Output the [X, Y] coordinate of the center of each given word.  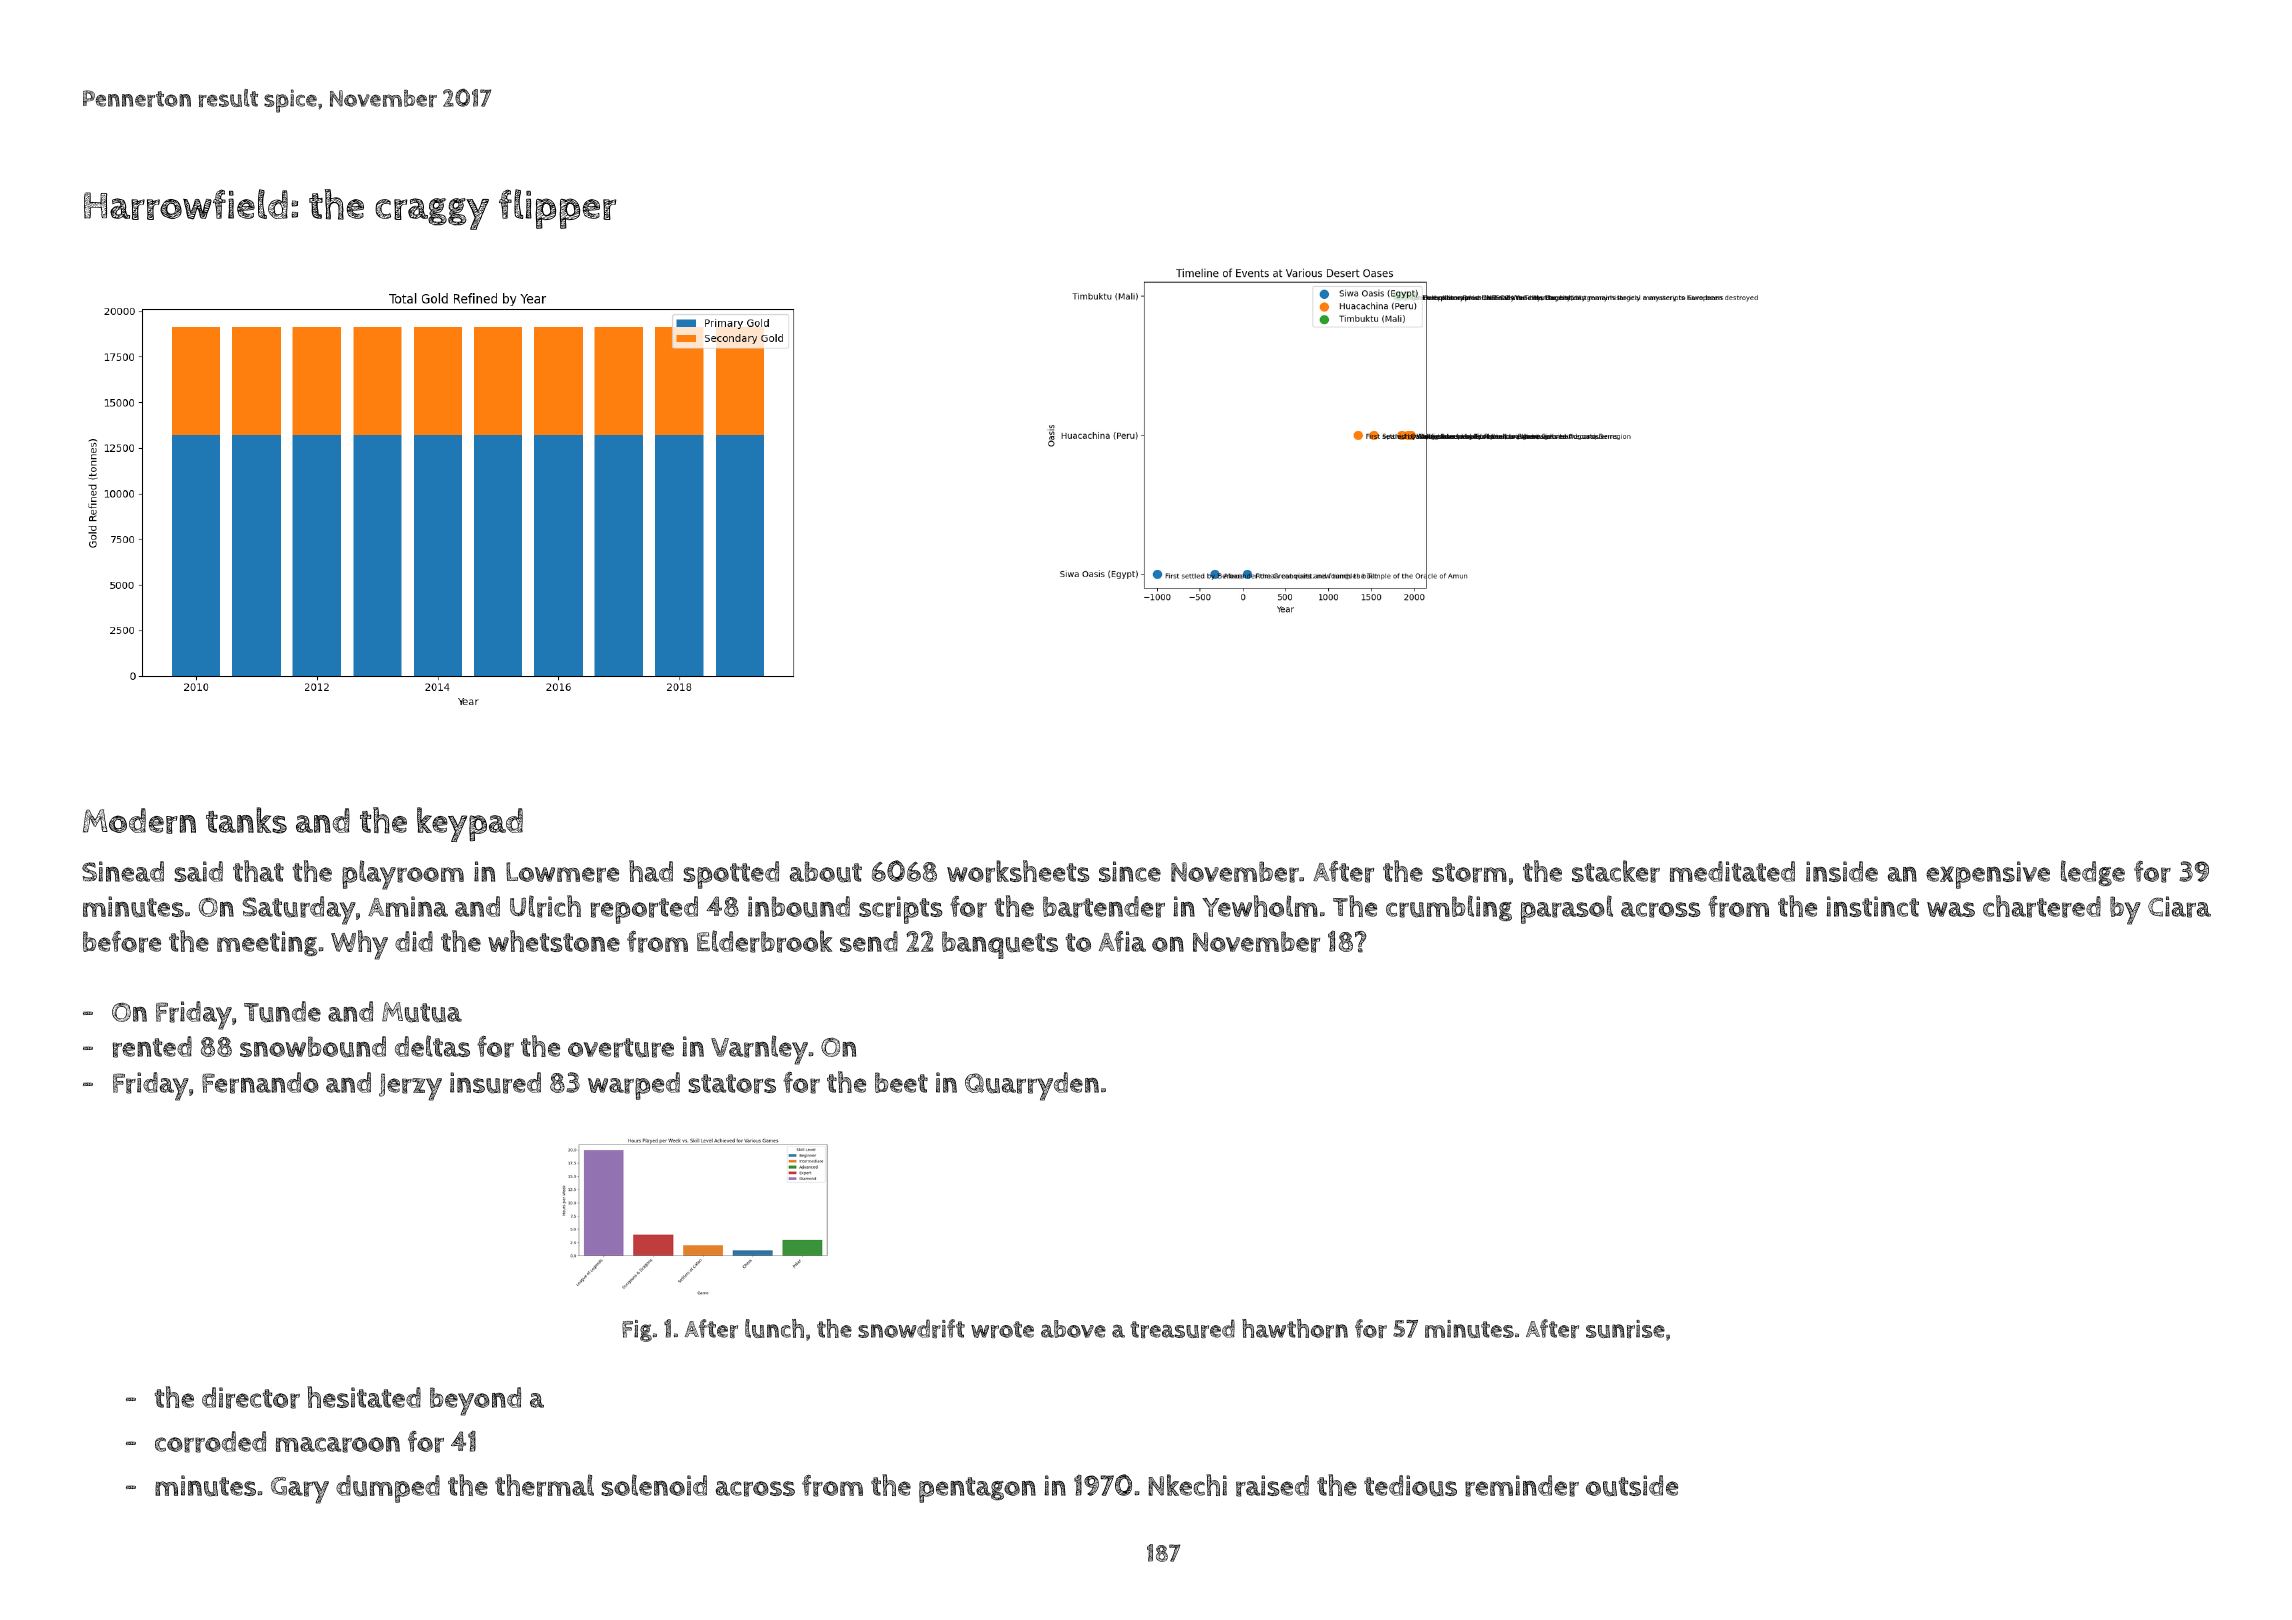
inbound [799, 907]
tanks [246, 820]
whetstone [554, 941]
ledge [2093, 873]
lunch [774, 1328]
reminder [1522, 1486]
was [1951, 909]
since [1130, 871]
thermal [544, 1485]
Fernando [260, 1083]
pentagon [977, 1490]
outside [1632, 1486]
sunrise [1625, 1329]
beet [901, 1082]
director [251, 1398]
